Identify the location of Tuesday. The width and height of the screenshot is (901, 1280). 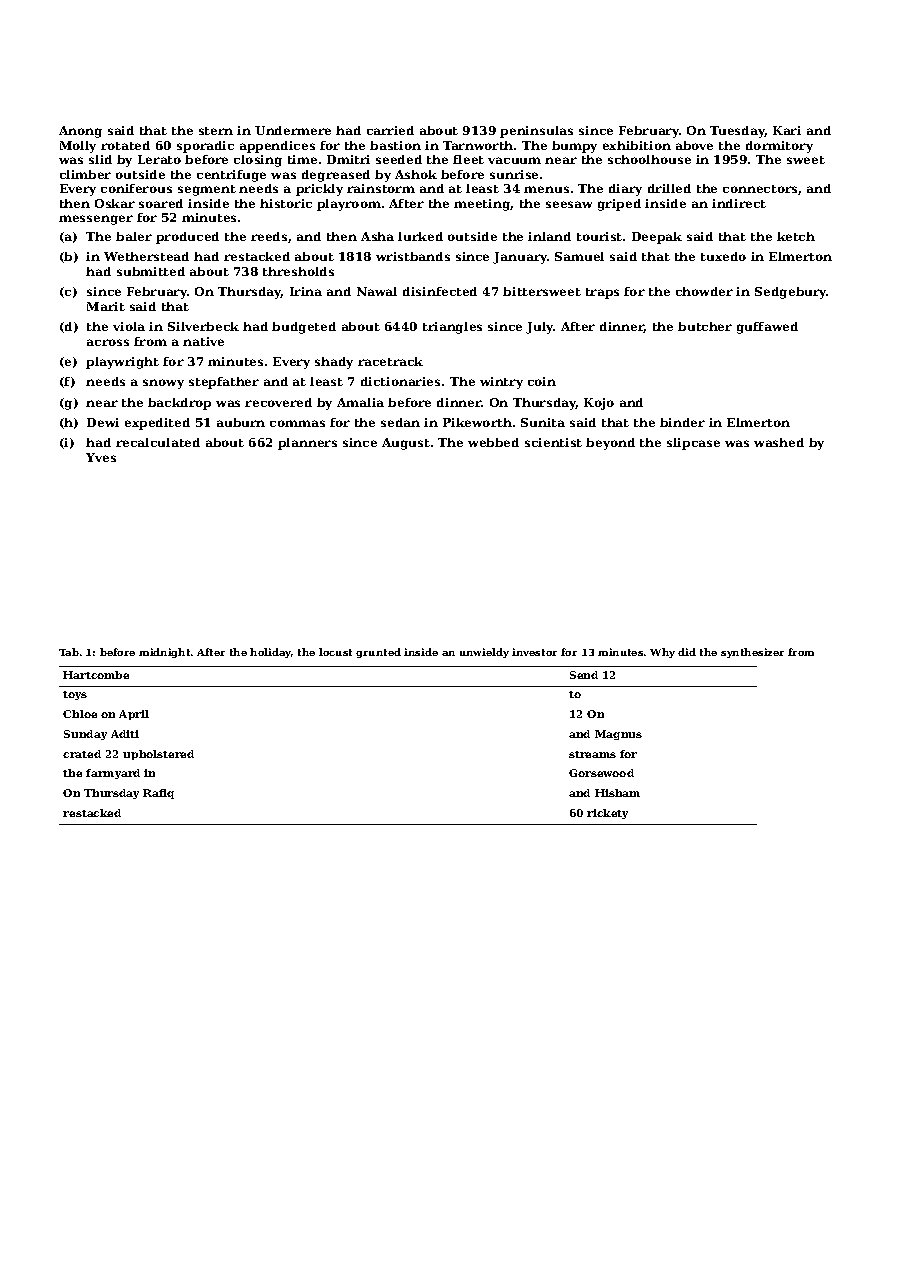
(737, 132).
